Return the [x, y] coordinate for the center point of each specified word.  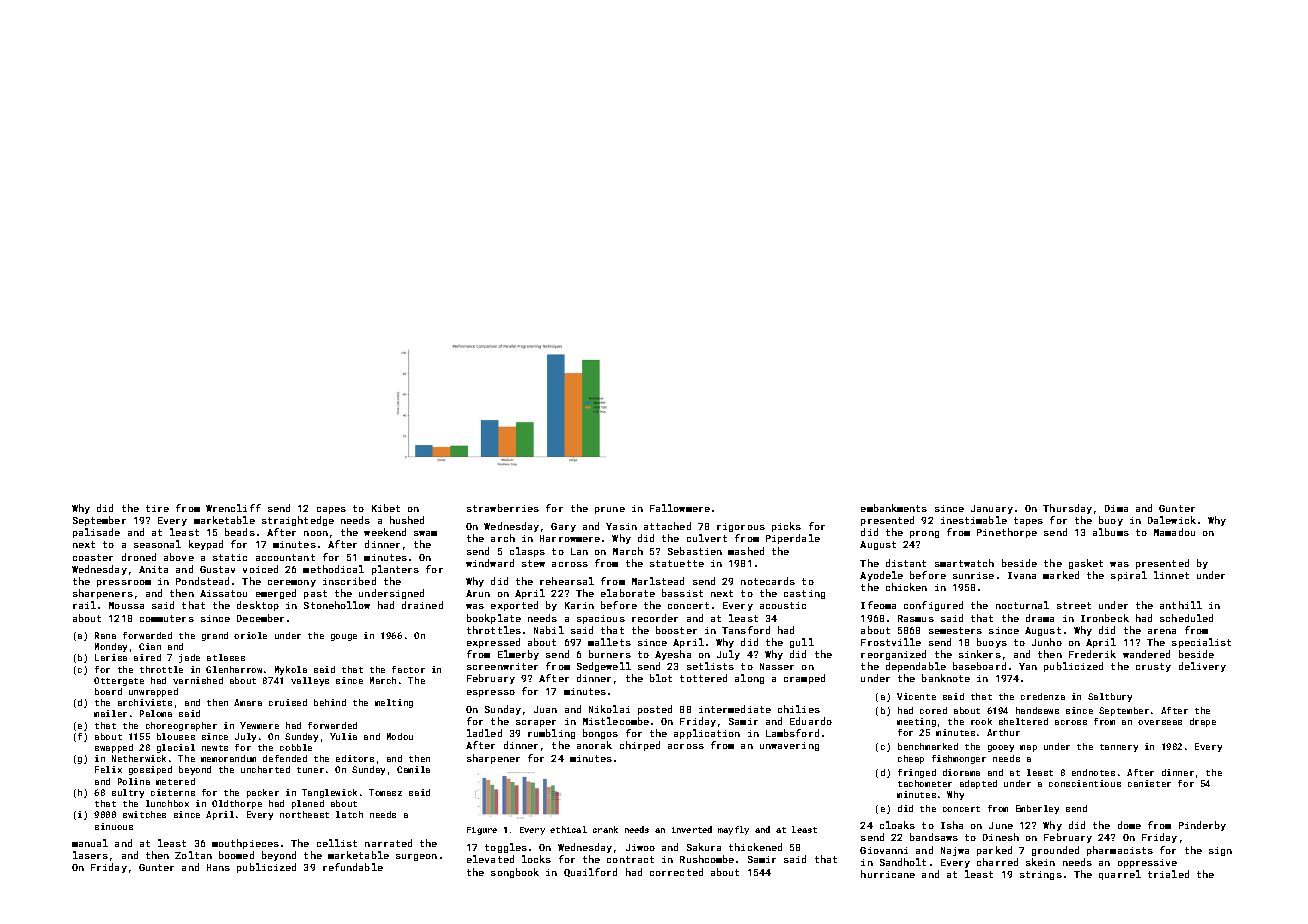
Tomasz [385, 792]
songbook [515, 873]
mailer [110, 713]
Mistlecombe [616, 721]
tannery [1119, 748]
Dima [1116, 508]
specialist [1201, 643]
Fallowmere [680, 508]
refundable [353, 867]
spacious [601, 619]
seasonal [157, 544]
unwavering [789, 746]
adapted [978, 784]
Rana [105, 635]
